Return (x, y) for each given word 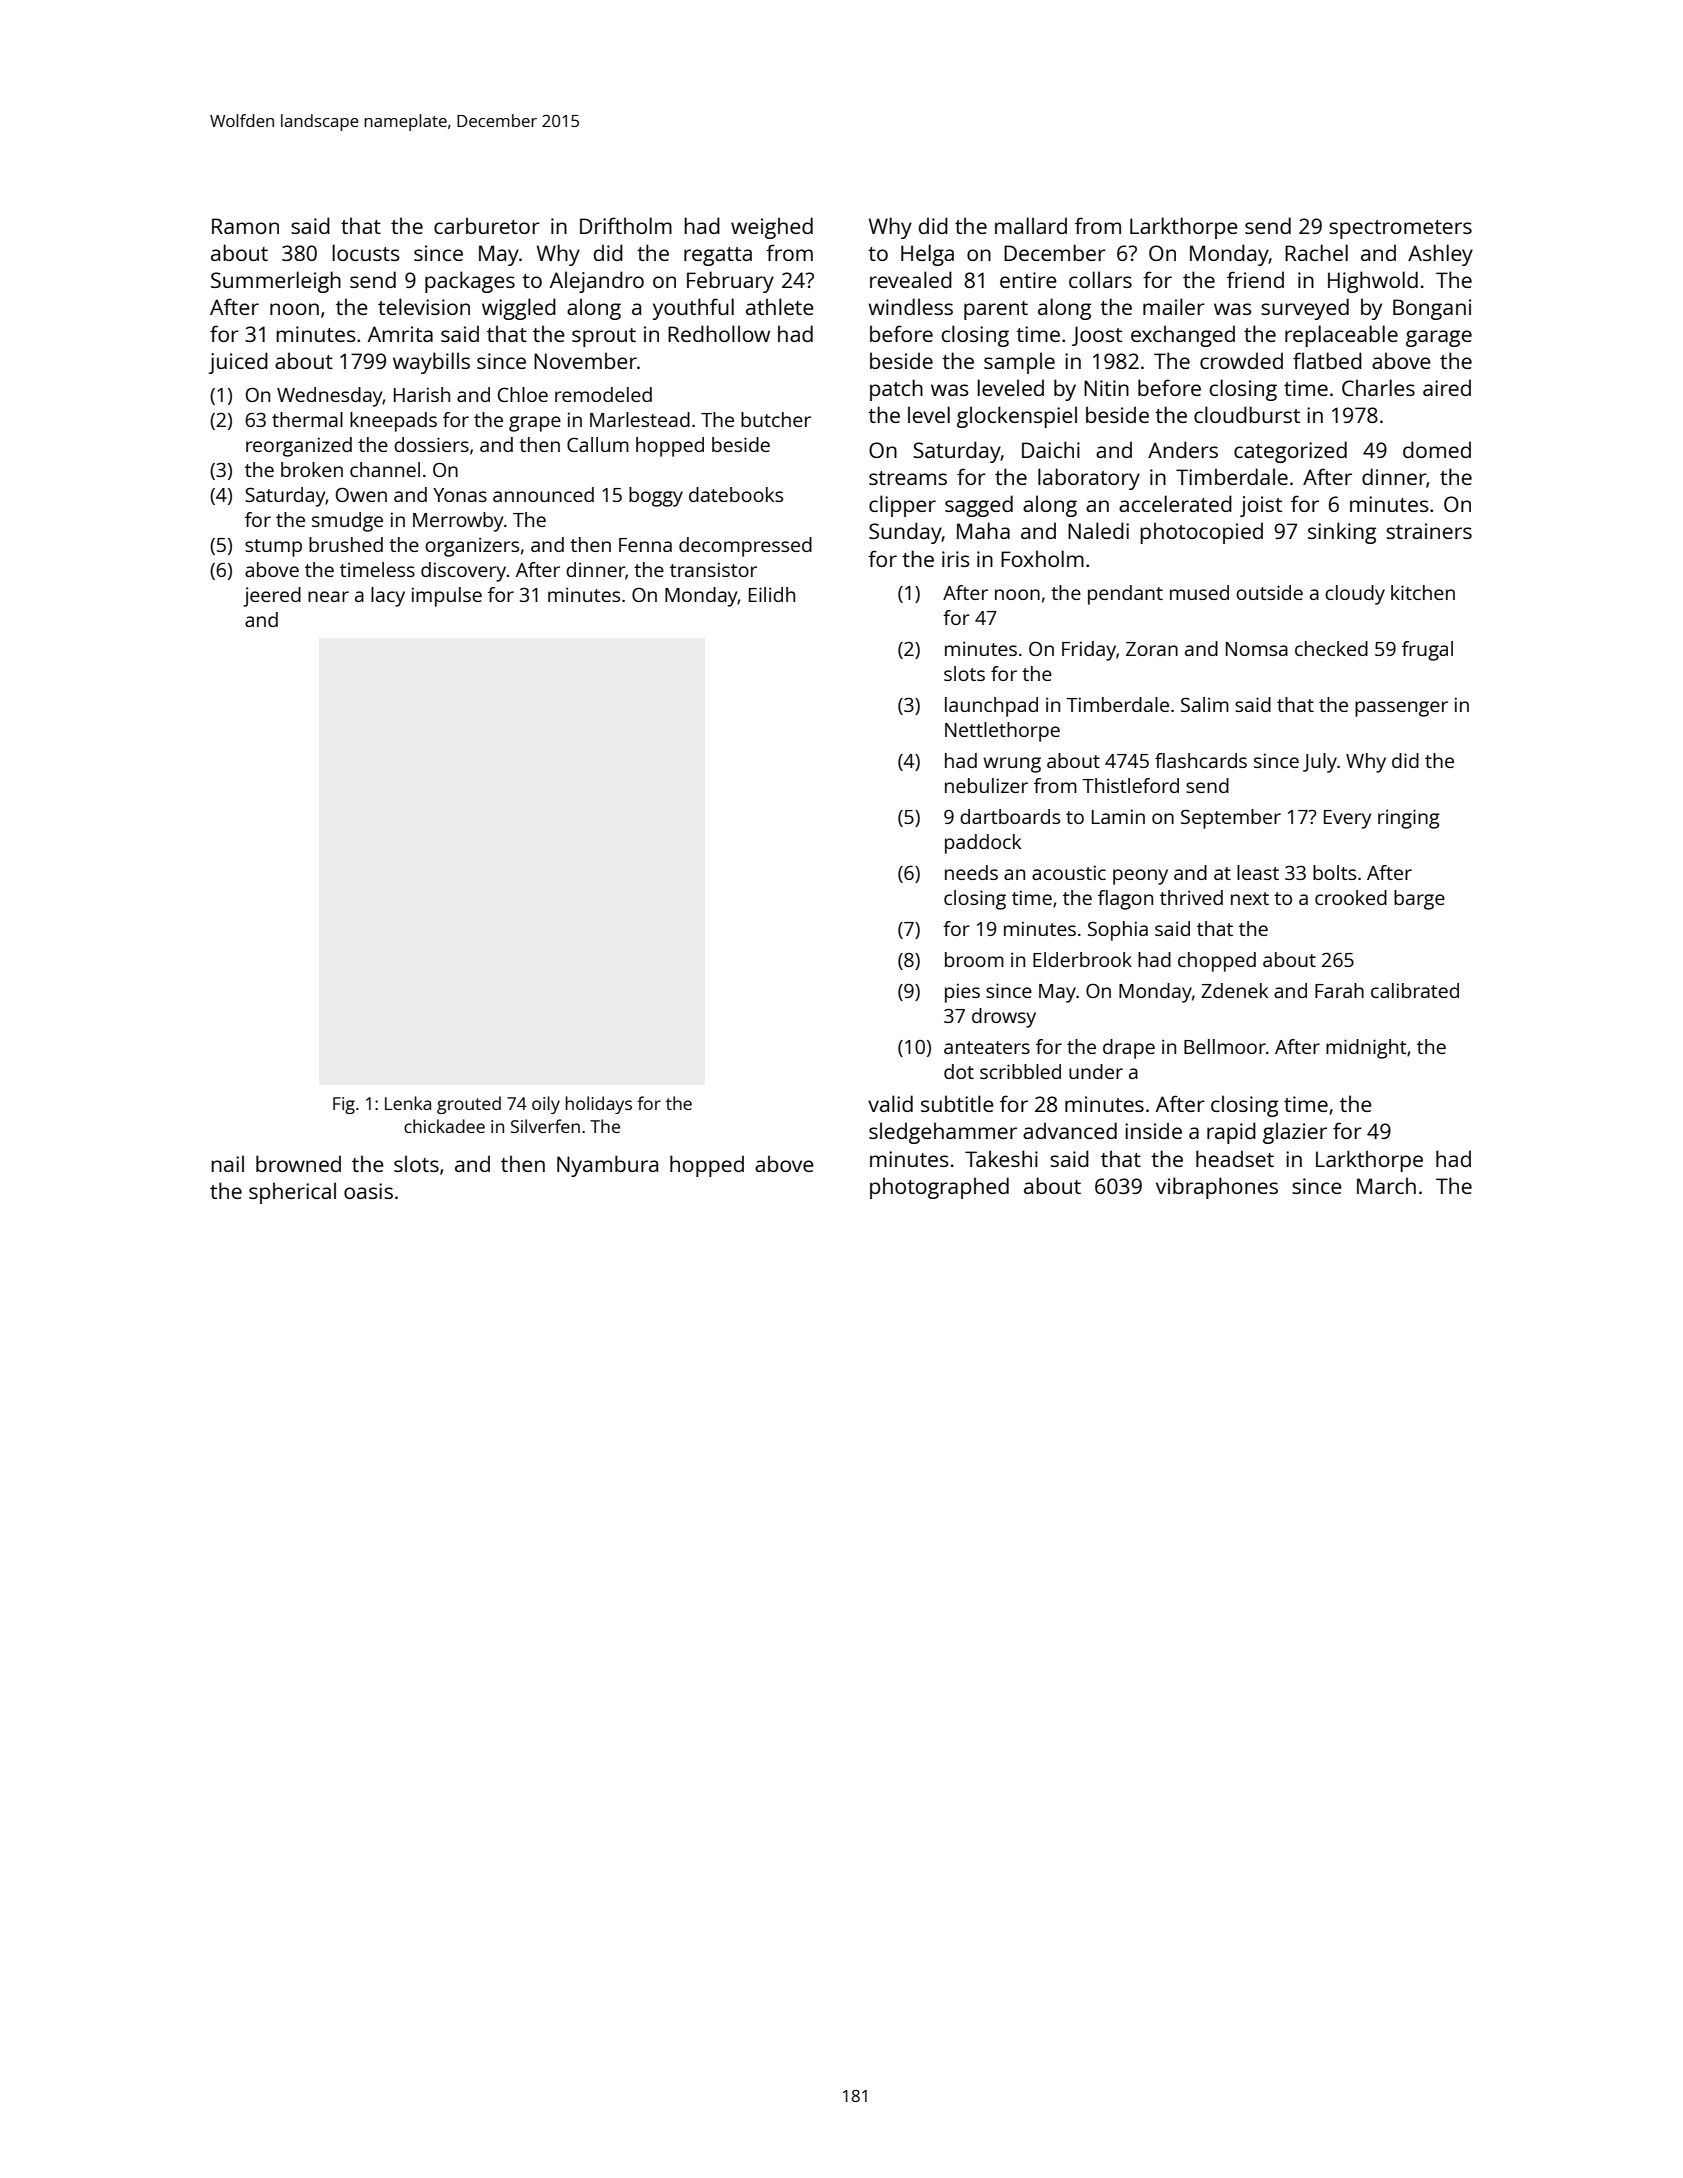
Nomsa (1257, 649)
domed (1437, 449)
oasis (368, 1191)
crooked (1351, 897)
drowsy (1004, 1018)
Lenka (408, 1103)
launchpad (991, 707)
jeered (272, 597)
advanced (1070, 1130)
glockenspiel (1017, 417)
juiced (238, 363)
